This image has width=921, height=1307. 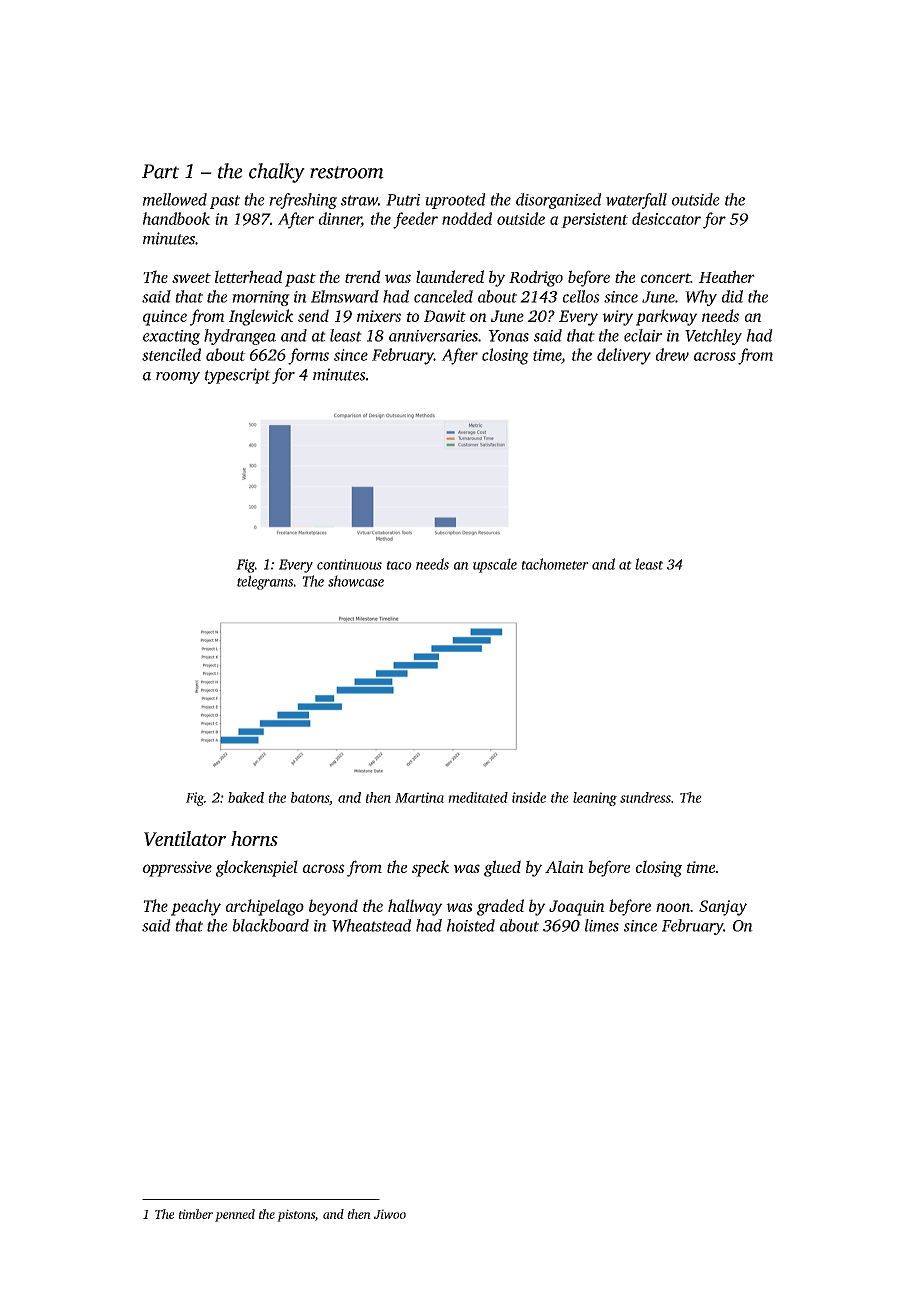 I want to click on Jiwoo, so click(x=390, y=1214).
